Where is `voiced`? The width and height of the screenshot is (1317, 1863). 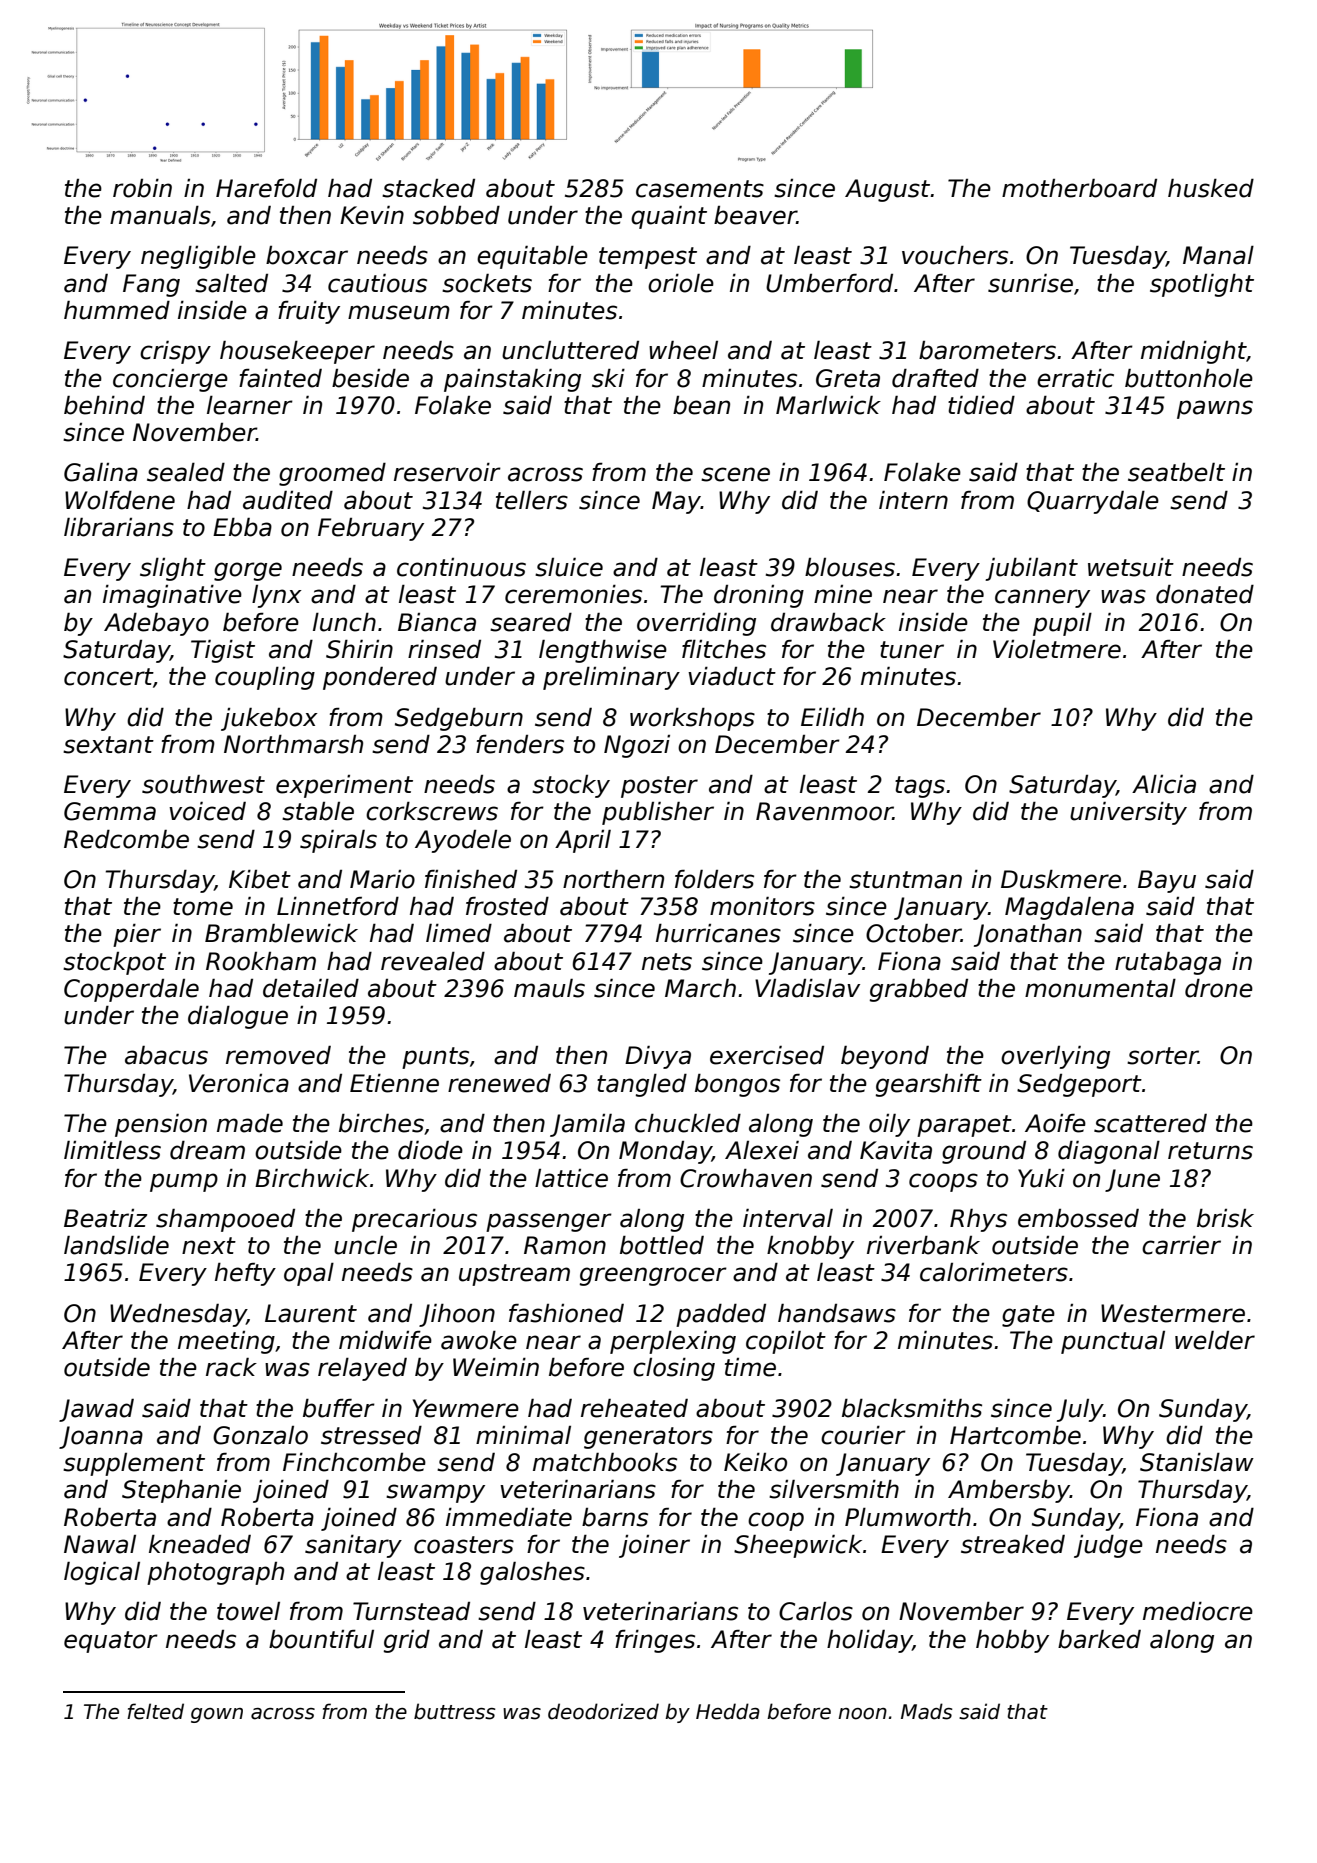 voiced is located at coordinates (207, 811).
